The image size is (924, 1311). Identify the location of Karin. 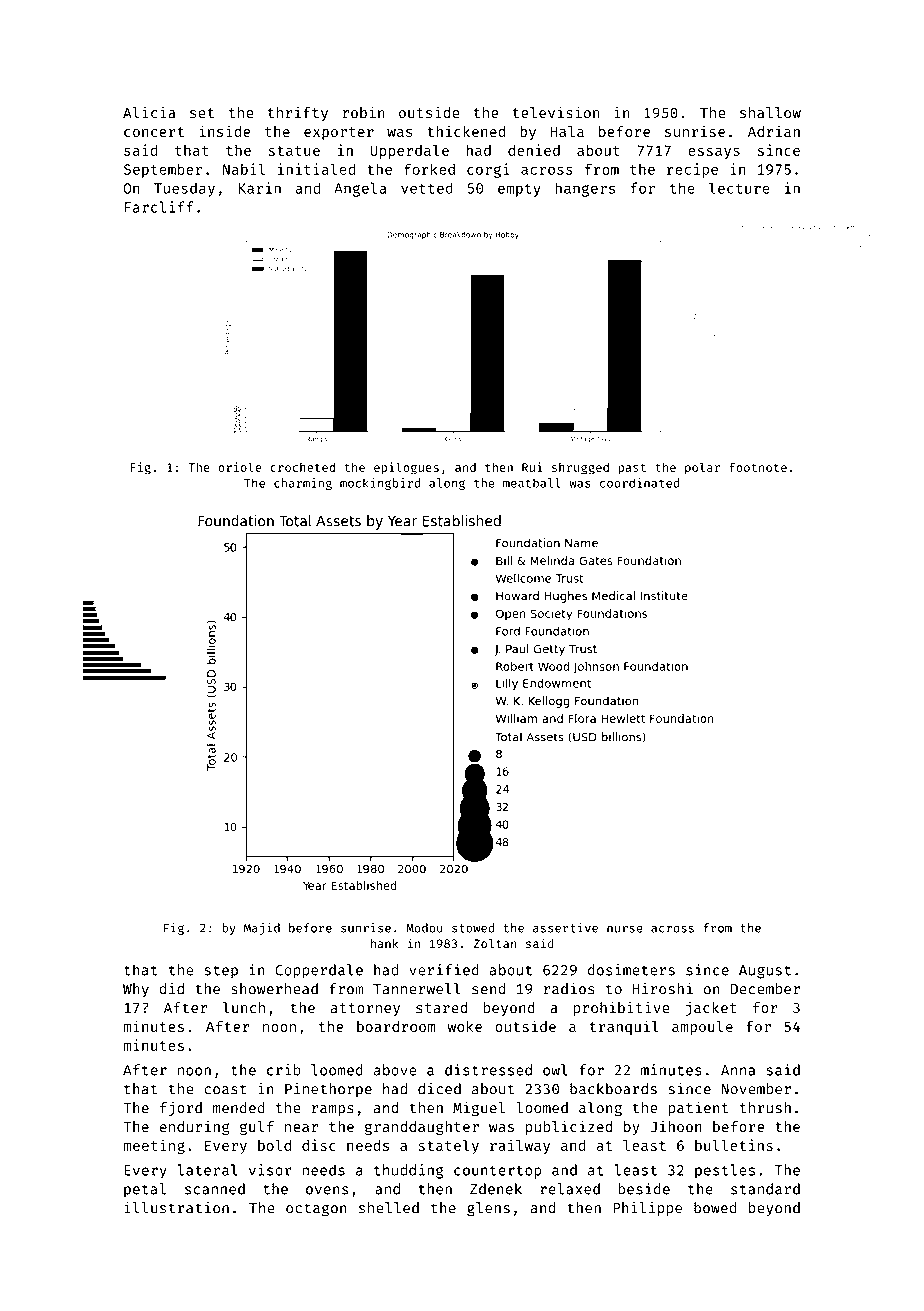
(260, 188).
